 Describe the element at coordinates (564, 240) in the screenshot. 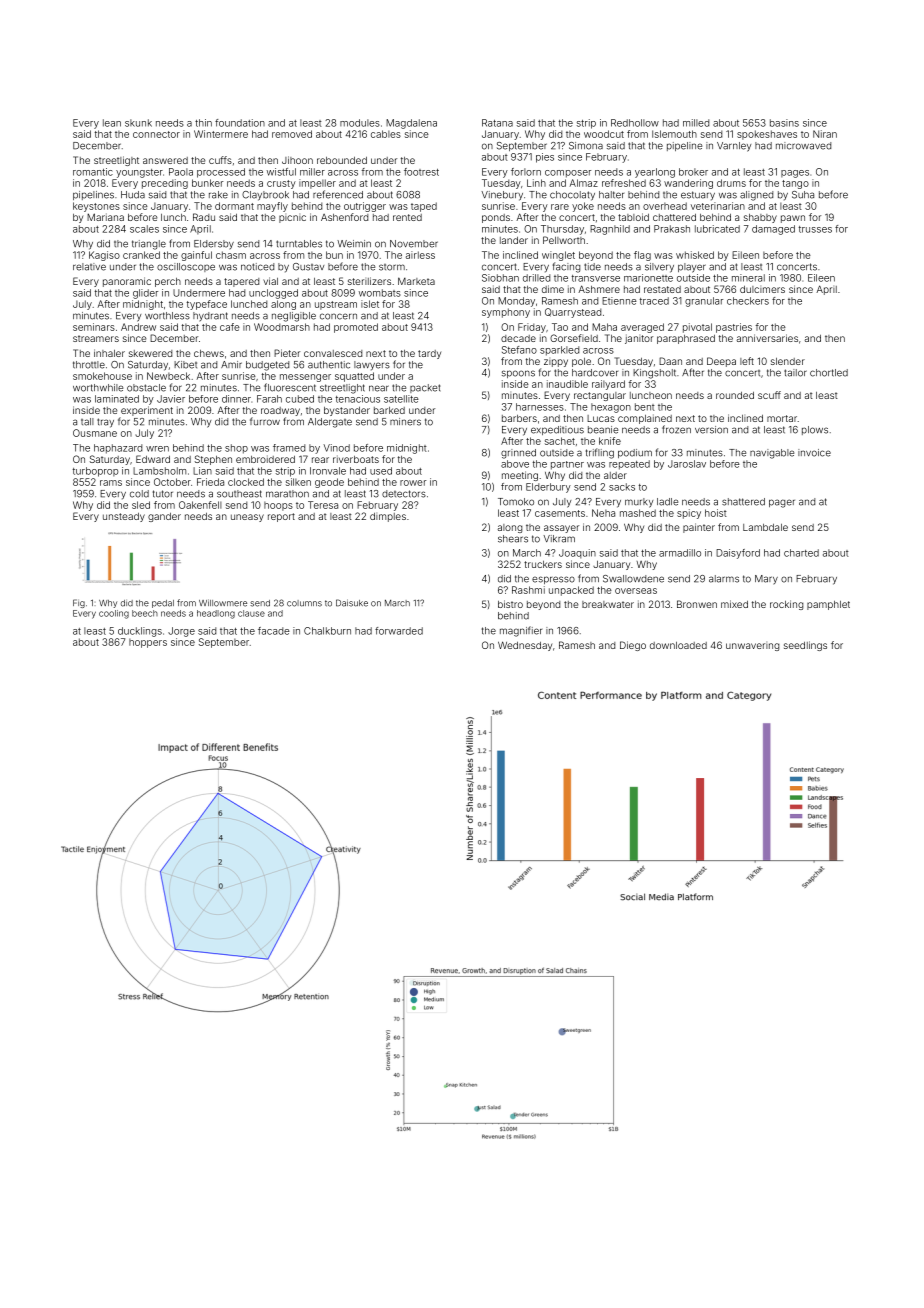

I see `Pellworth` at that location.
